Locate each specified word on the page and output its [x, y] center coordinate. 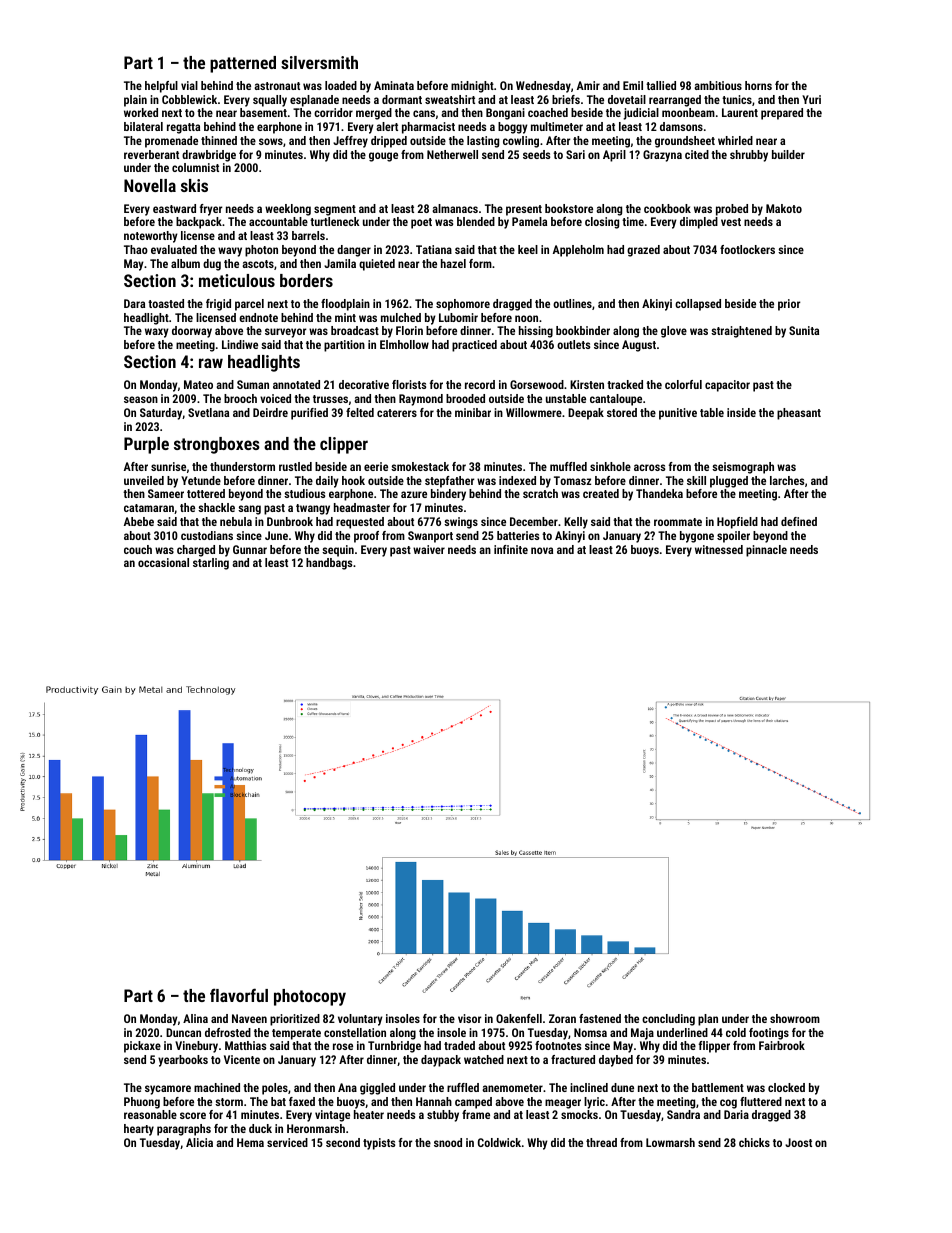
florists [409, 384]
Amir [588, 85]
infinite [511, 549]
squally [270, 101]
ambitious [718, 85]
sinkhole [610, 466]
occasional [163, 562]
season [141, 399]
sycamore [168, 1090]
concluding [668, 1020]
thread [601, 1142]
